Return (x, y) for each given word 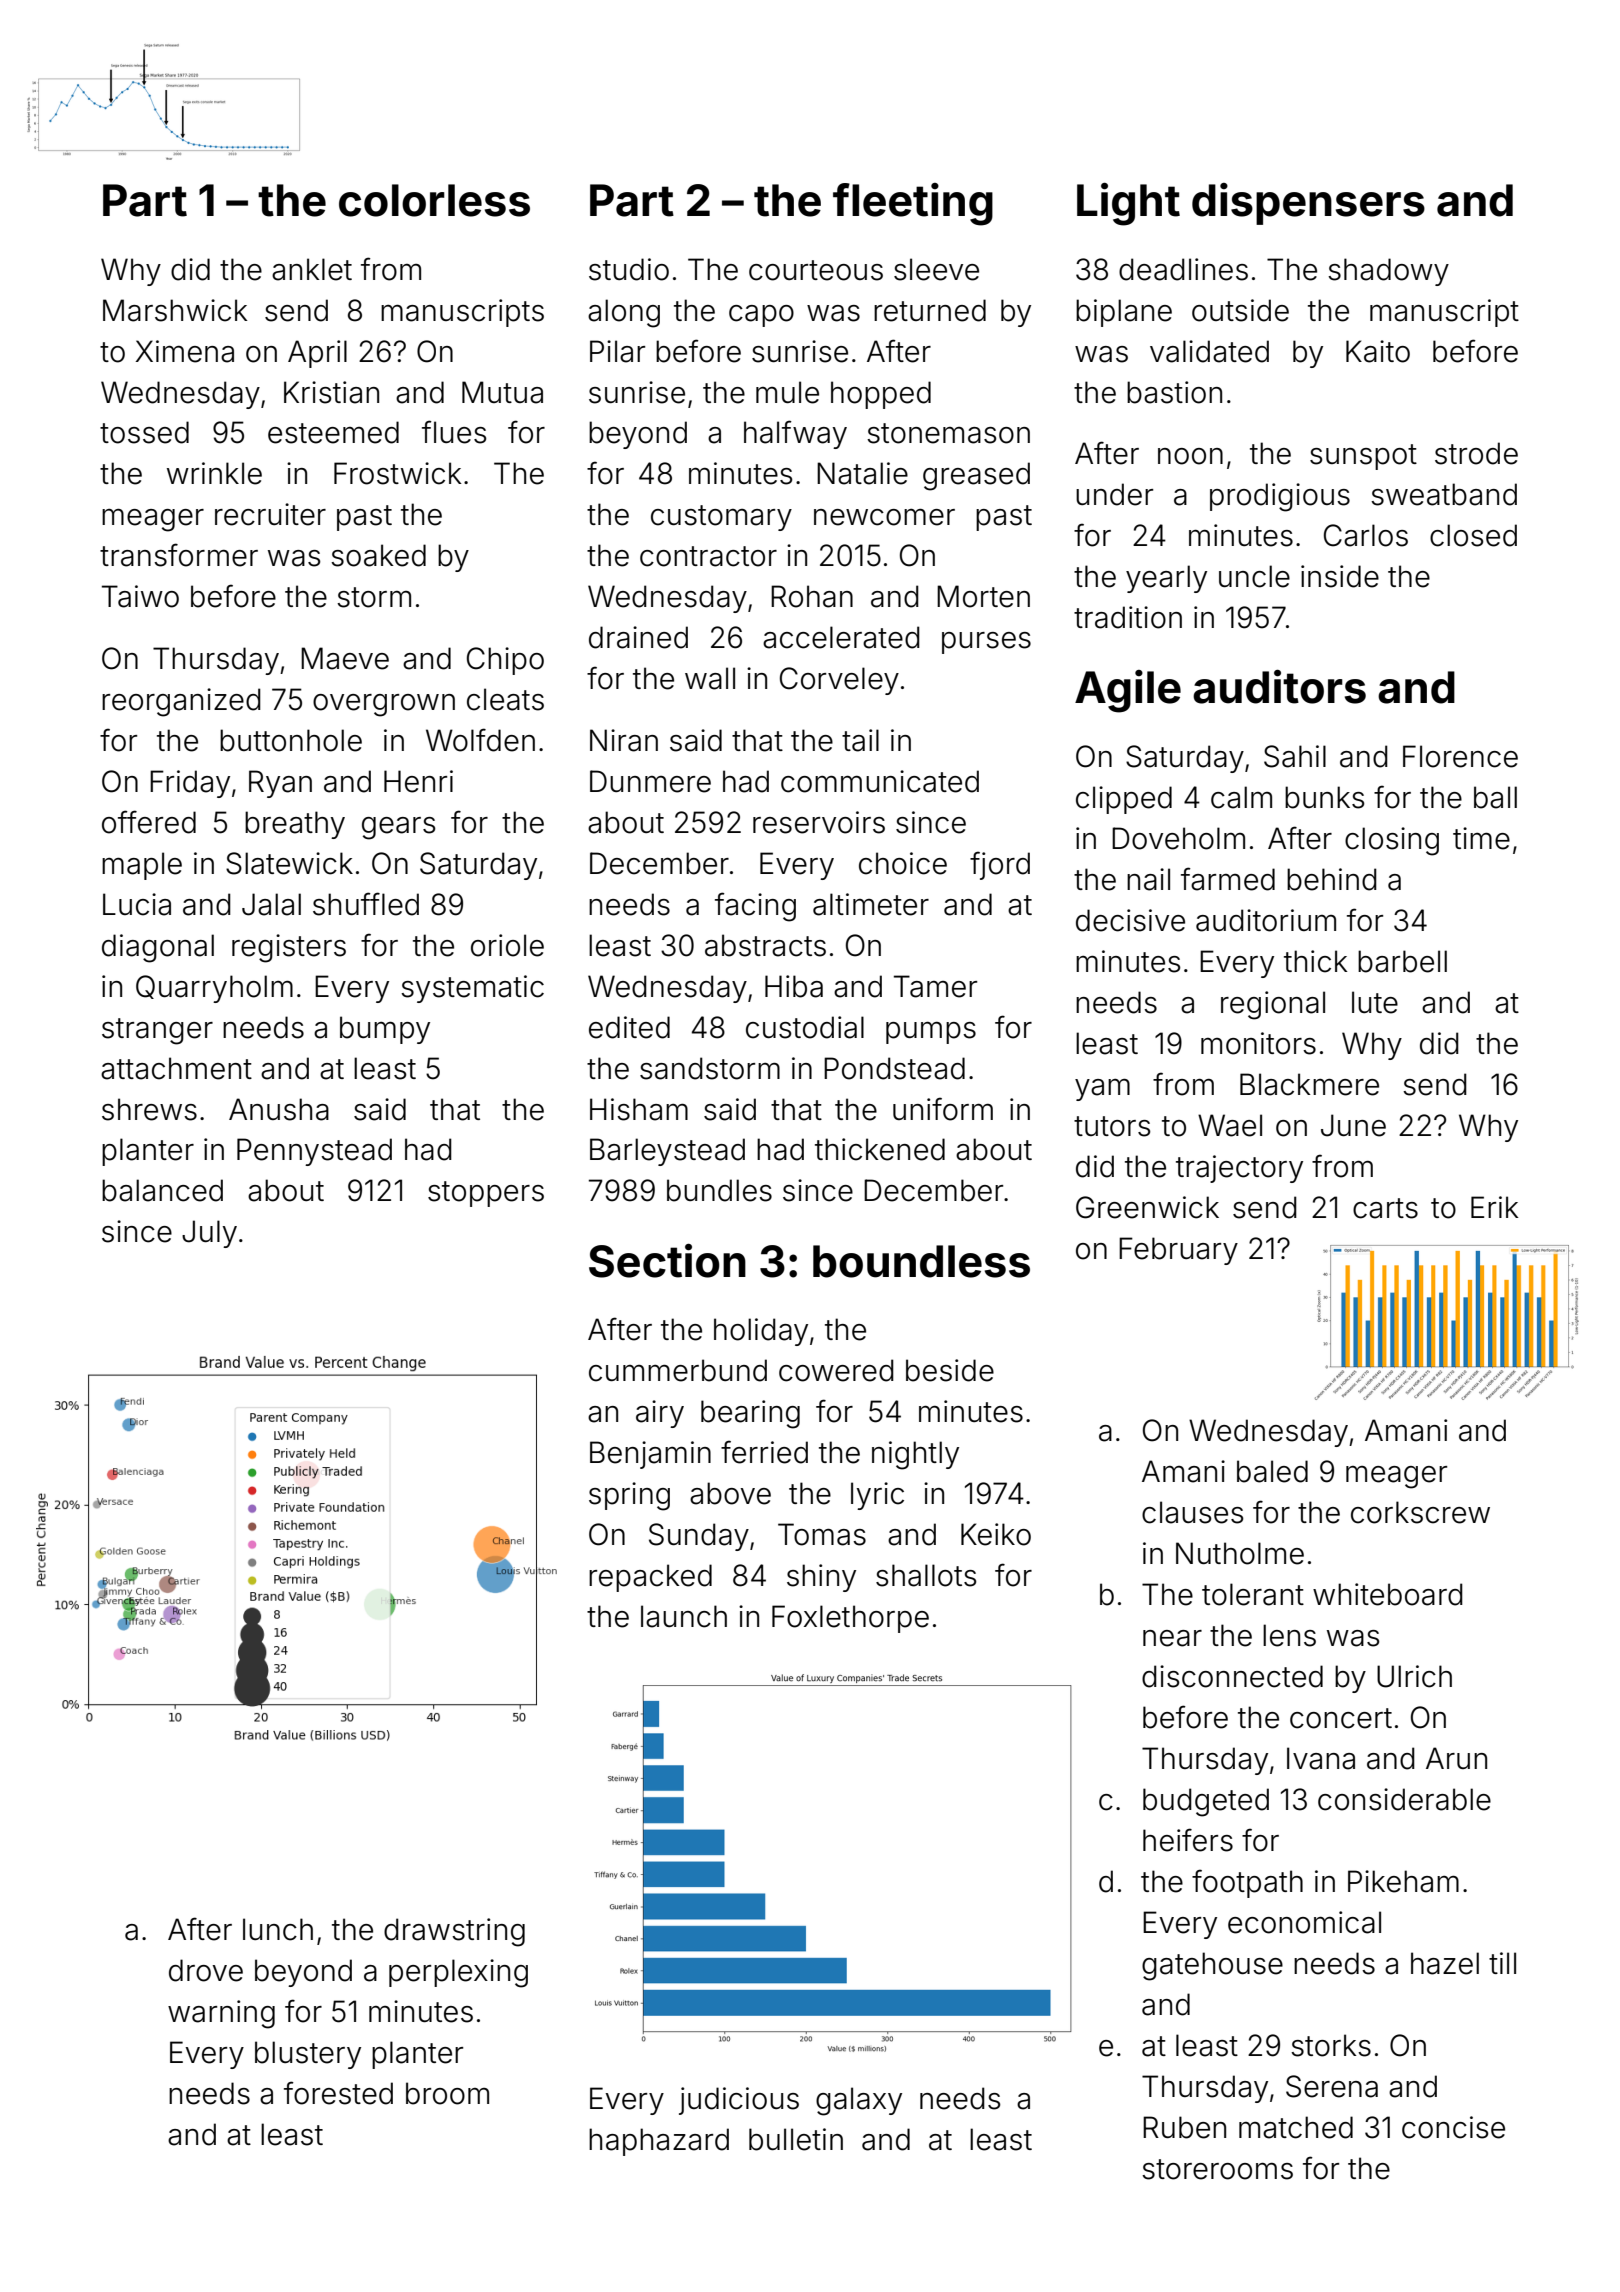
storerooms (1217, 2169)
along (624, 313)
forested (338, 2093)
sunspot (1363, 457)
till (1502, 1963)
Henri (418, 781)
